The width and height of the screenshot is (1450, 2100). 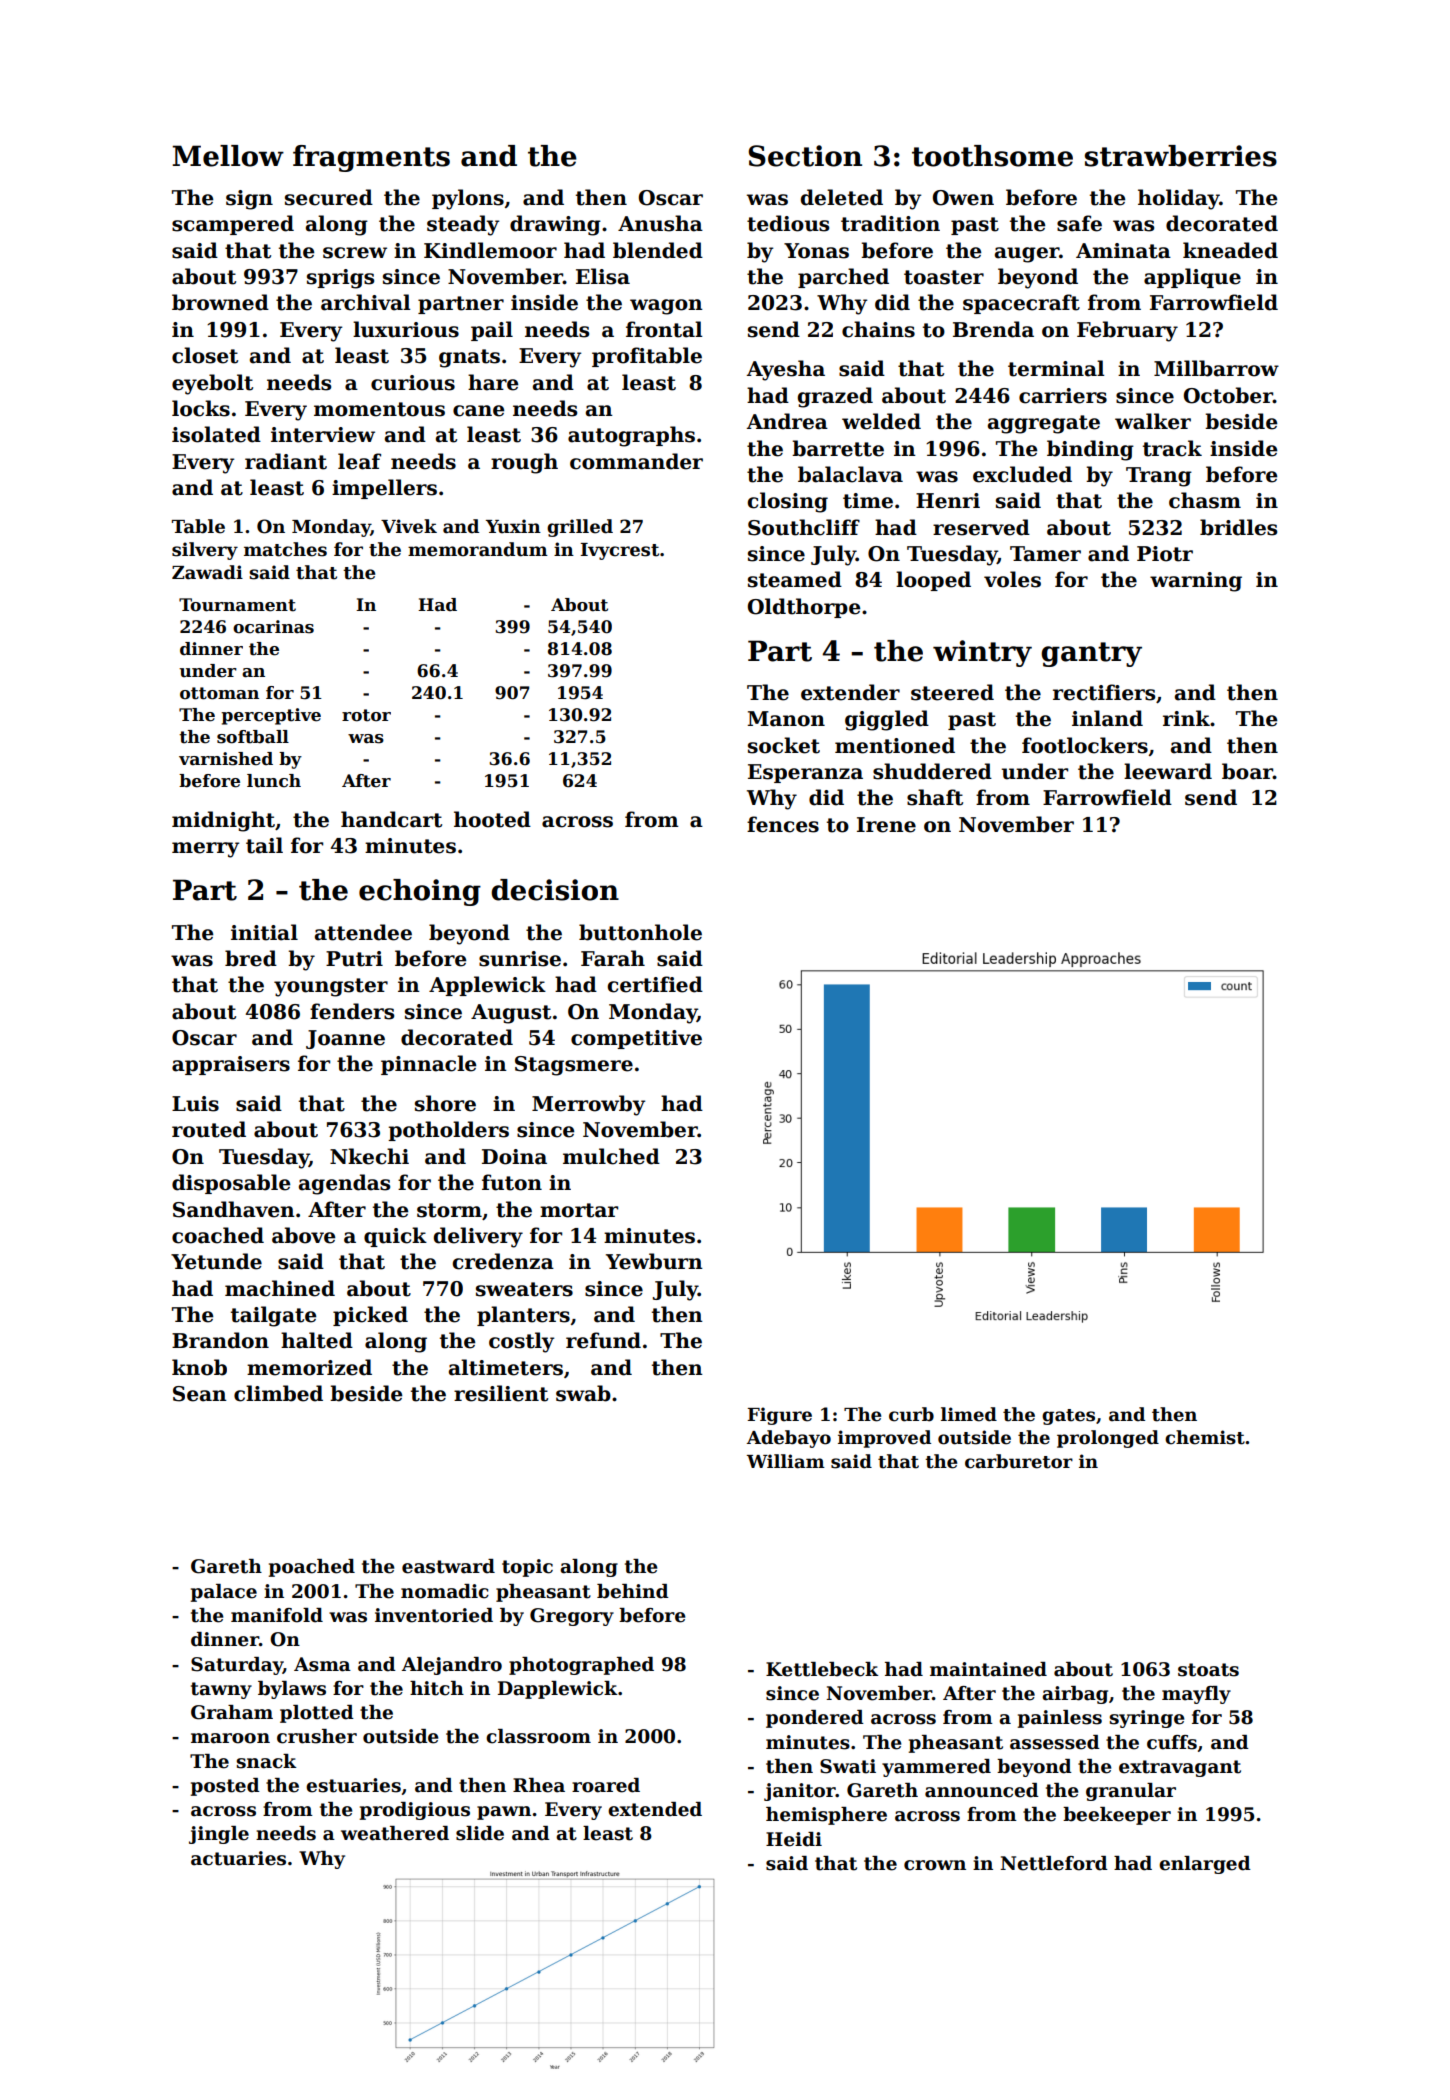 What do you see at coordinates (266, 1761) in the screenshot?
I see `snack` at bounding box center [266, 1761].
